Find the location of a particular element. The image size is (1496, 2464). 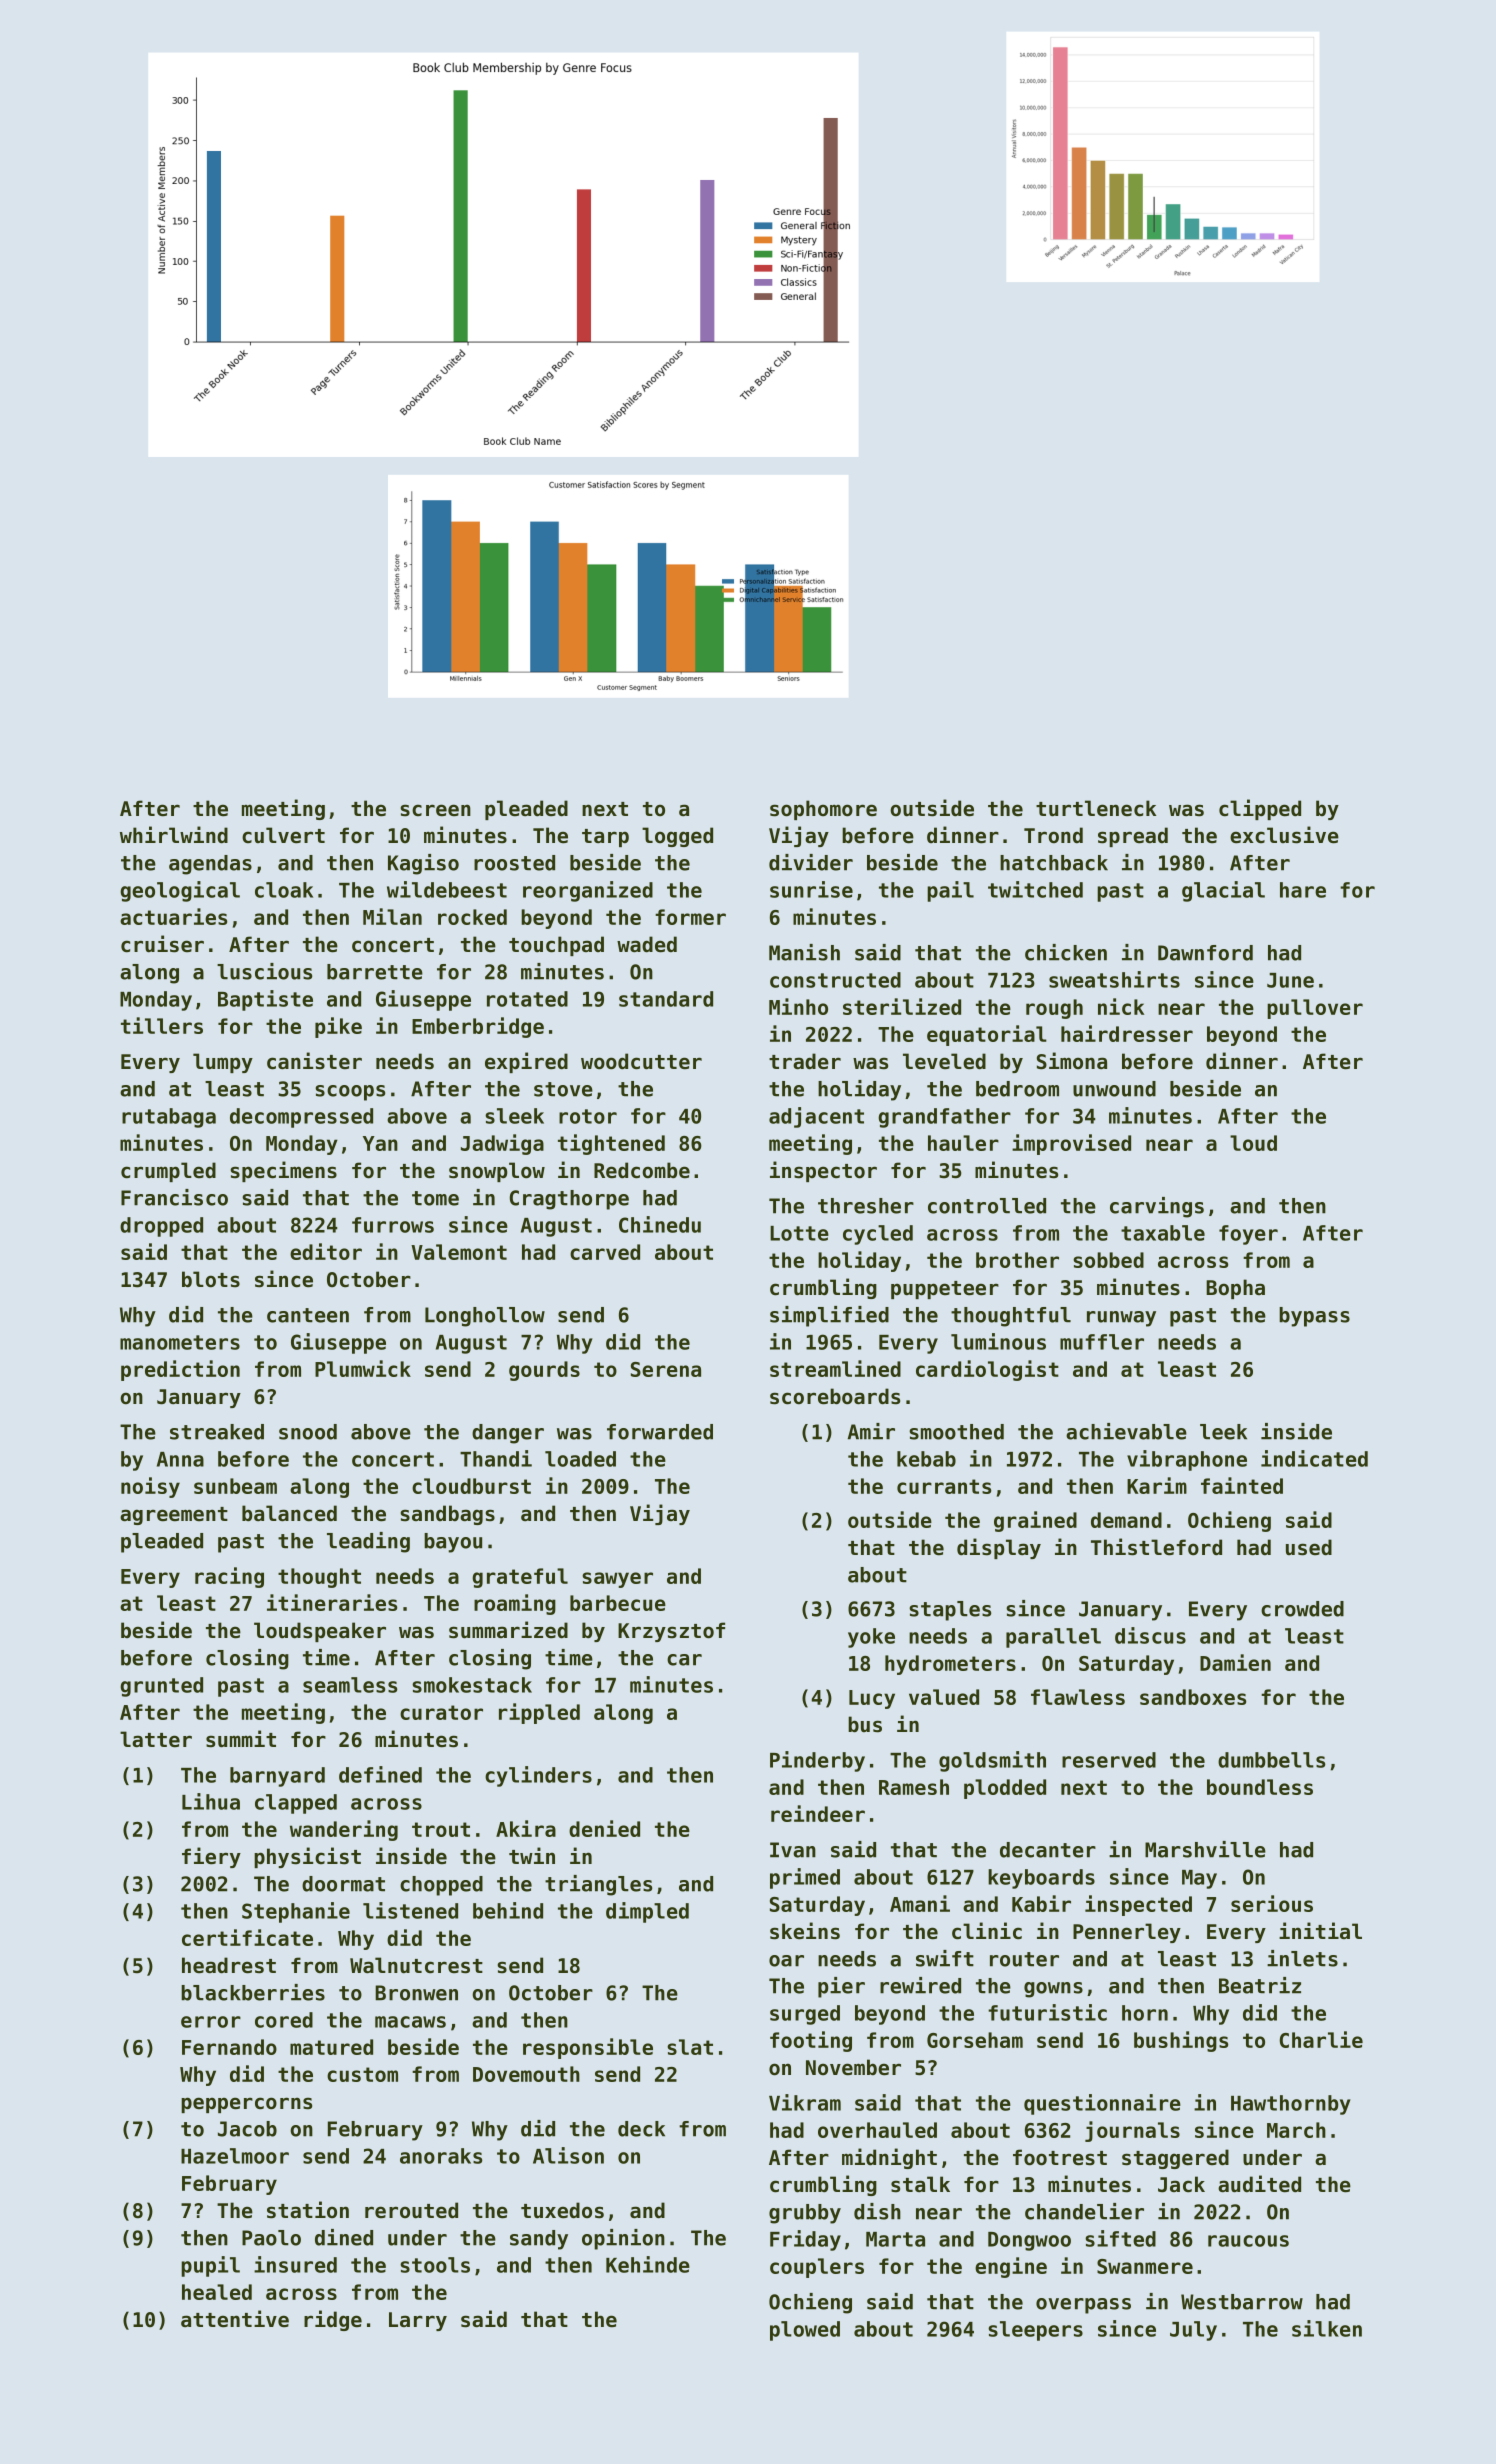

Larry is located at coordinates (418, 2321).
